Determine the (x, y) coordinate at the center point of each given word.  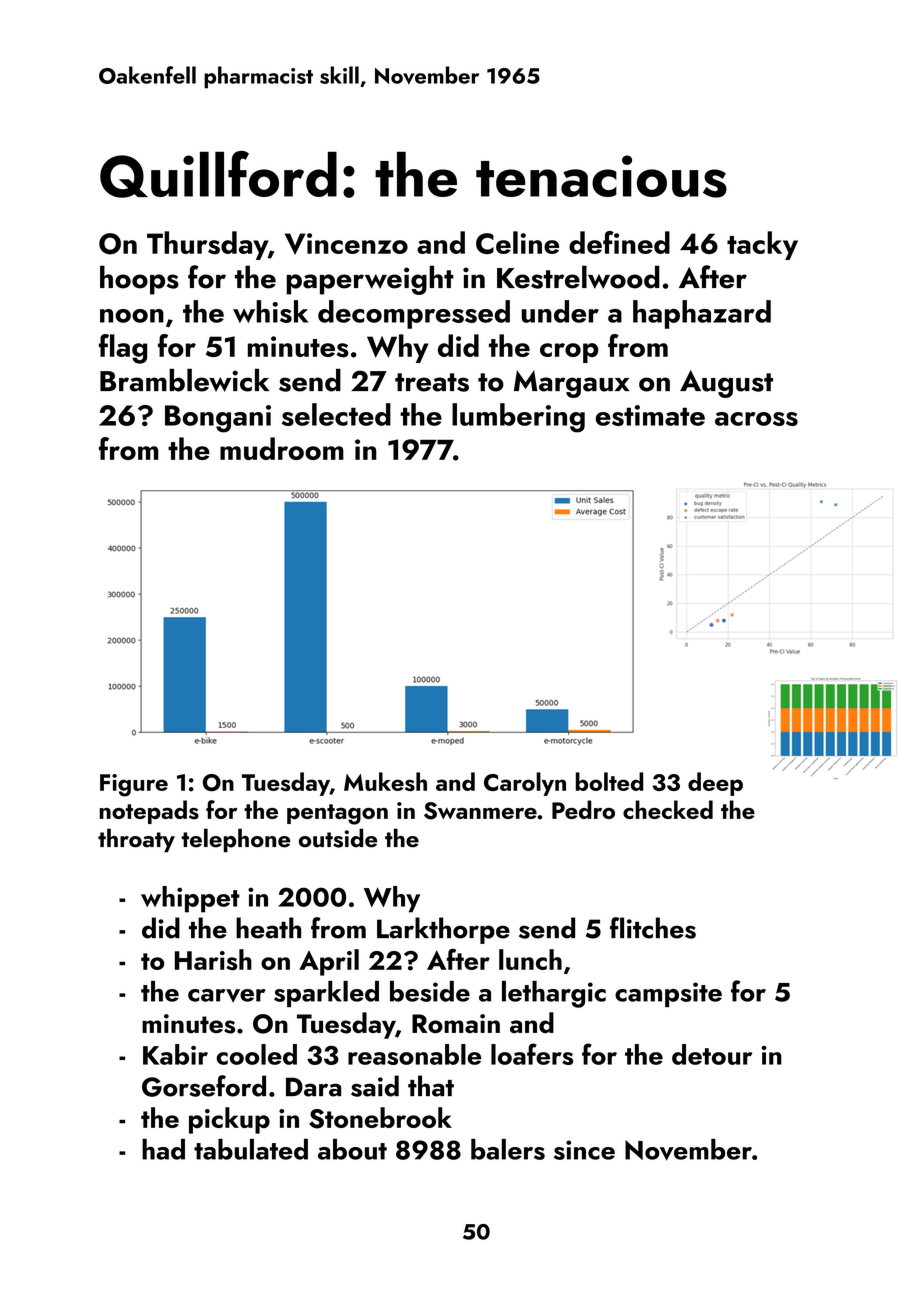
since (584, 1150)
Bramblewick (184, 380)
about (352, 1149)
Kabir (175, 1054)
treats (432, 382)
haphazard (702, 314)
